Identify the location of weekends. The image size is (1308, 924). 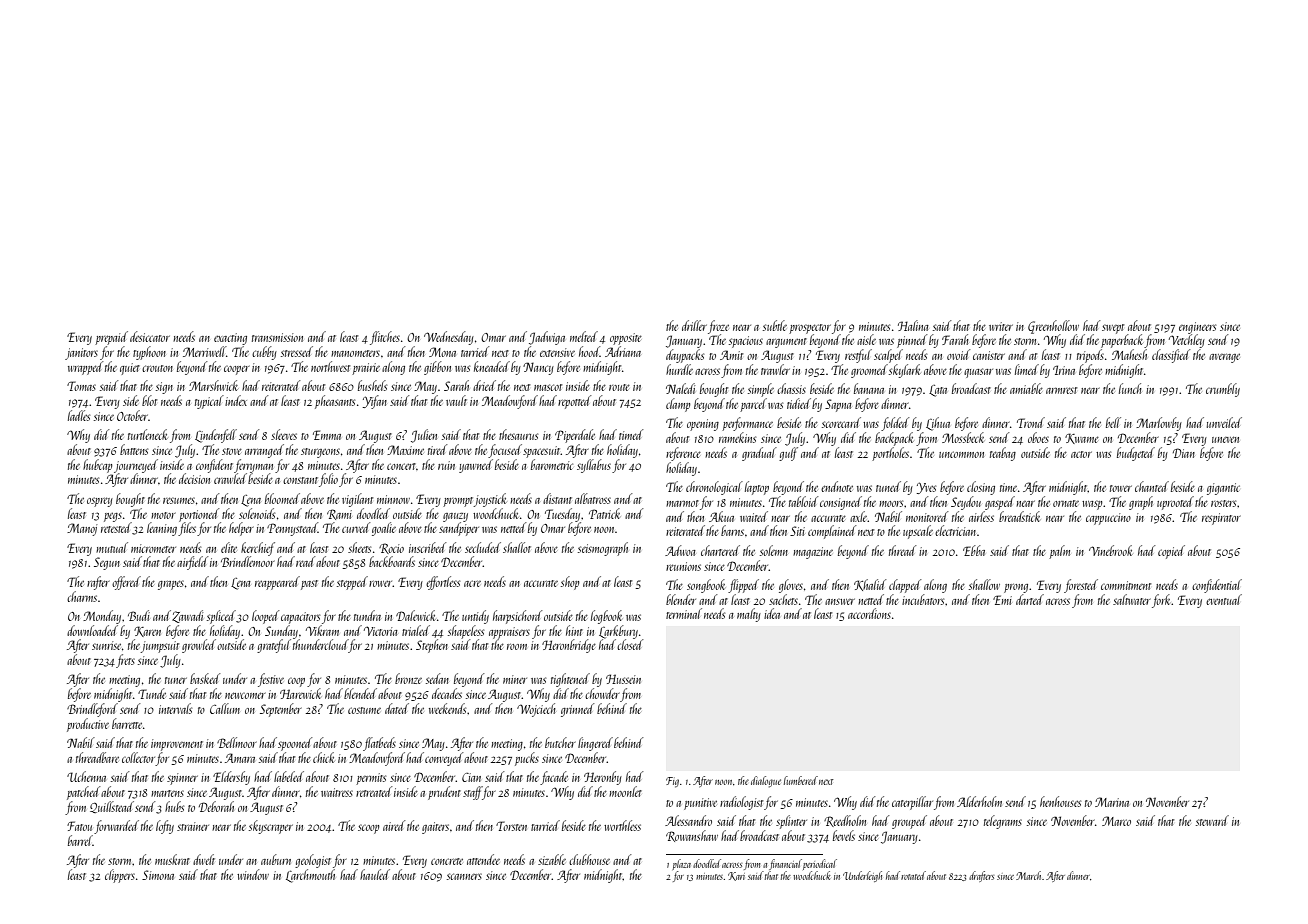
(447, 708).
